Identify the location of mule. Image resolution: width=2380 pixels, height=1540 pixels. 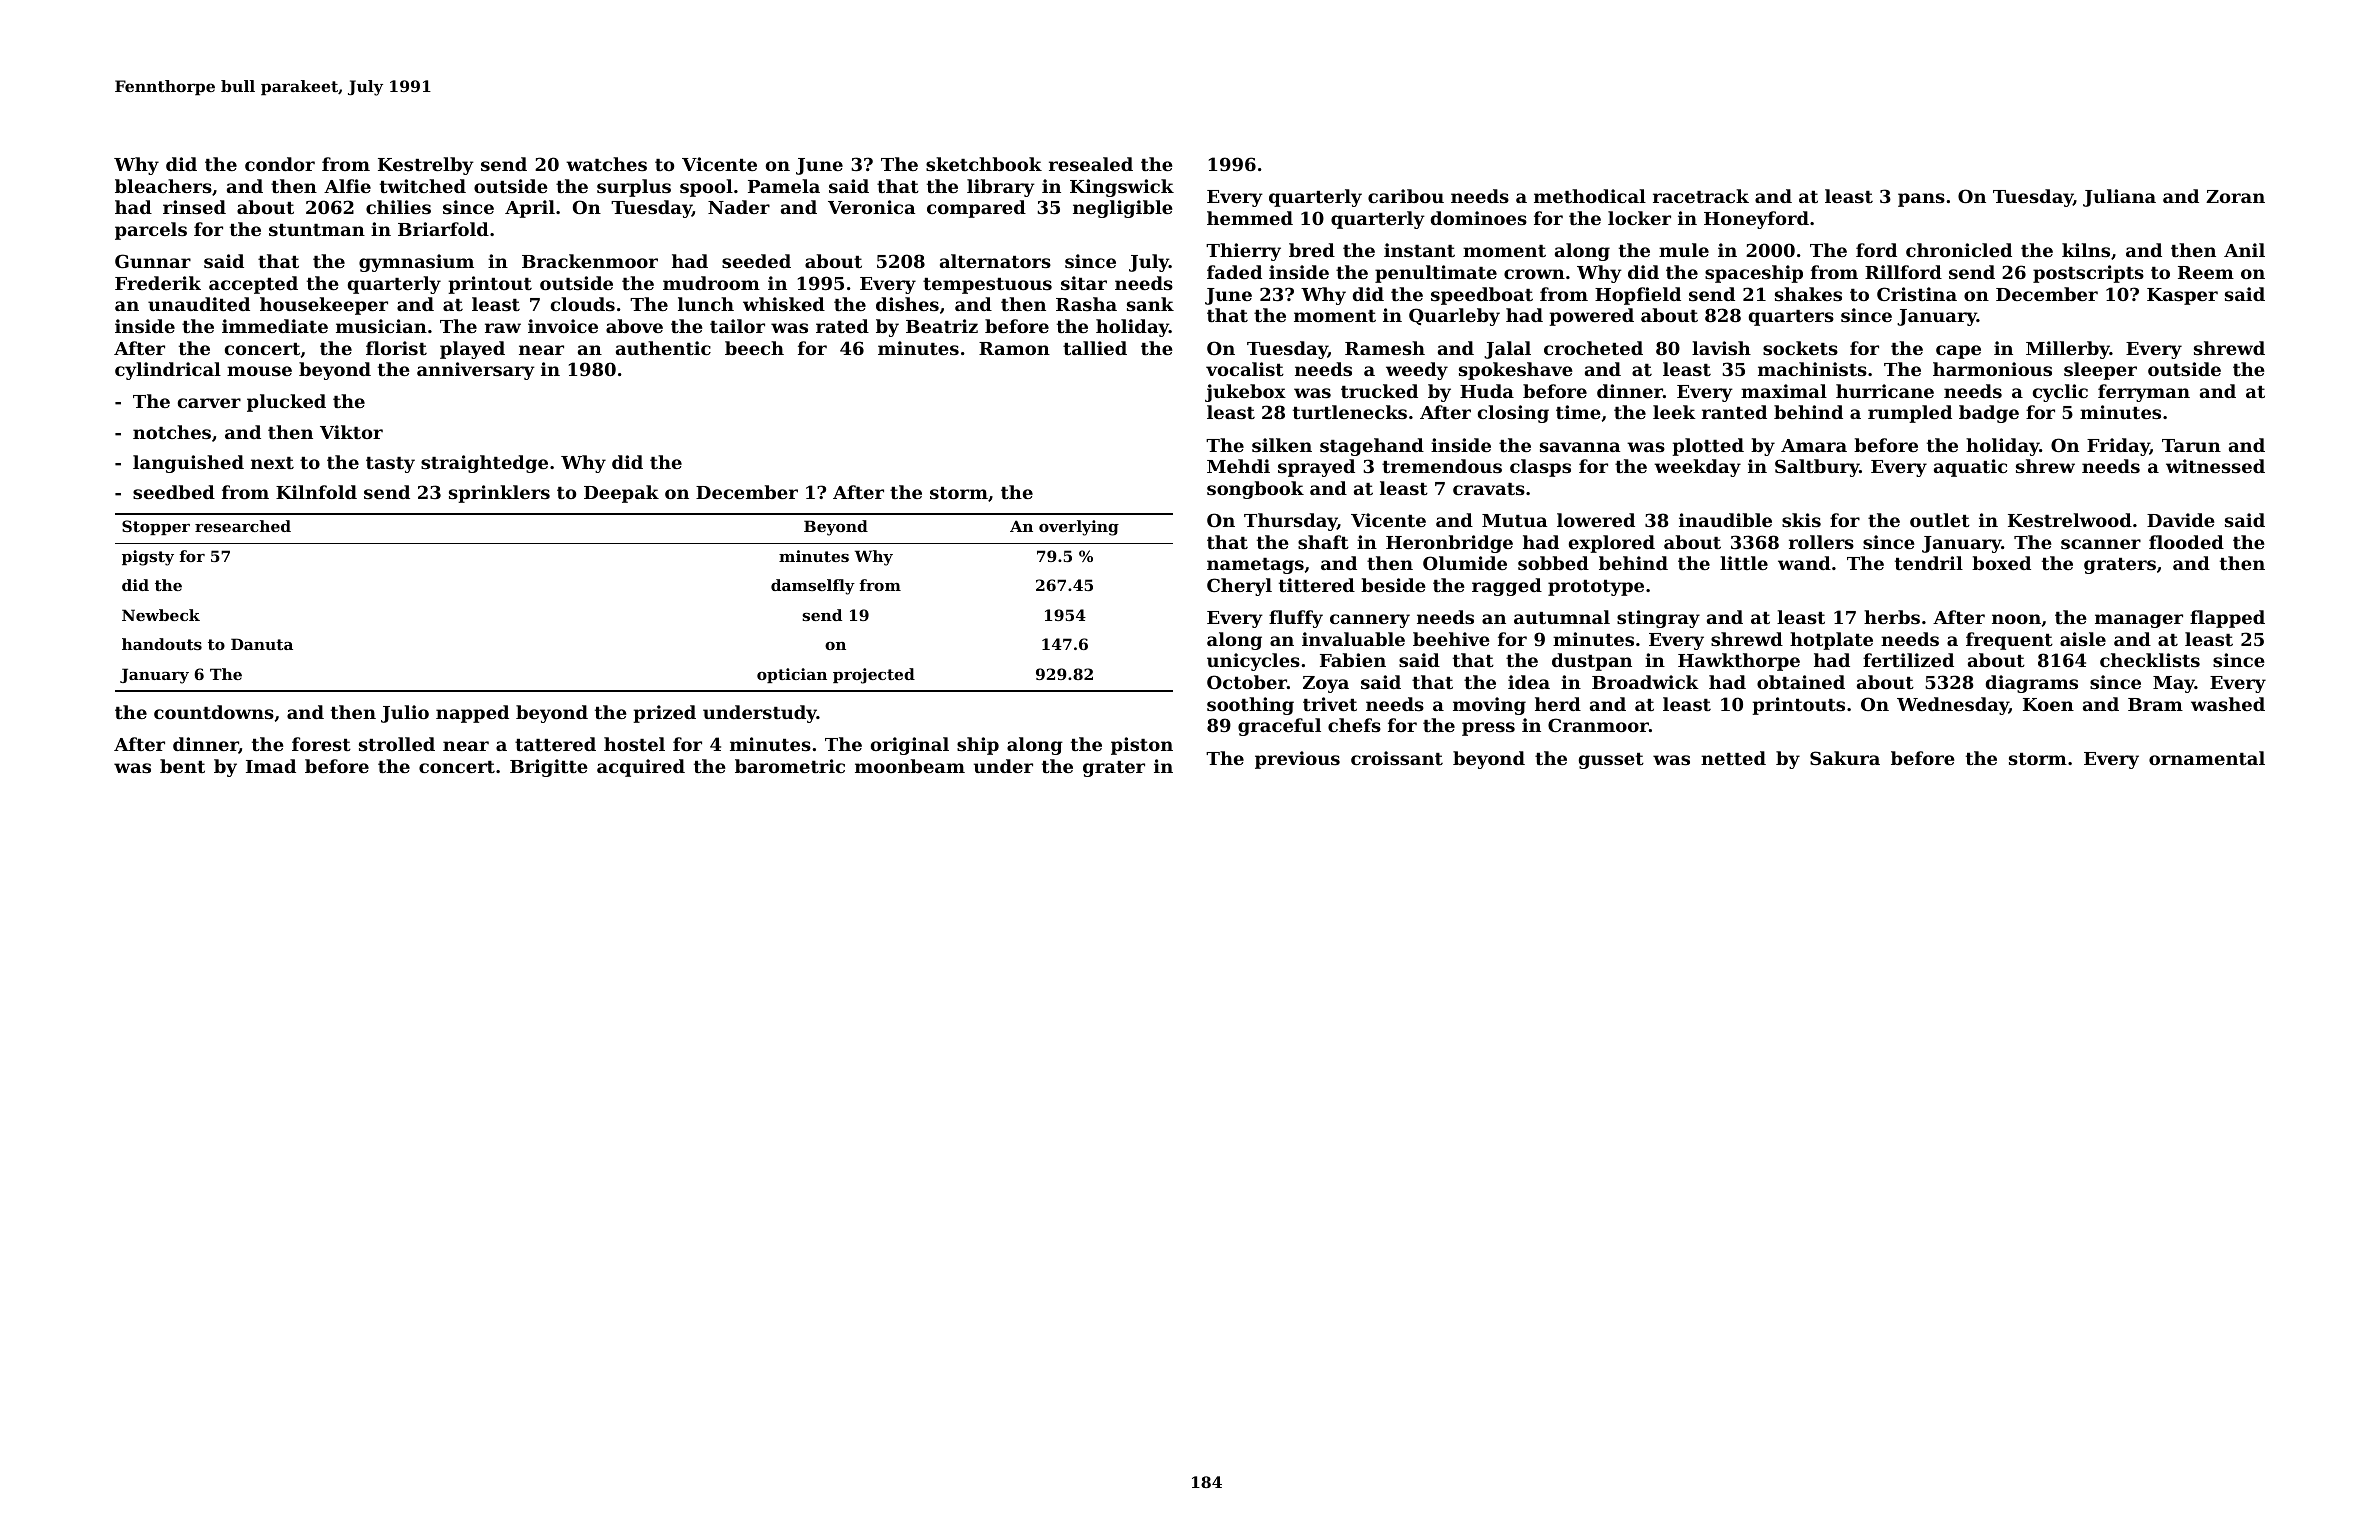
(1684, 250).
